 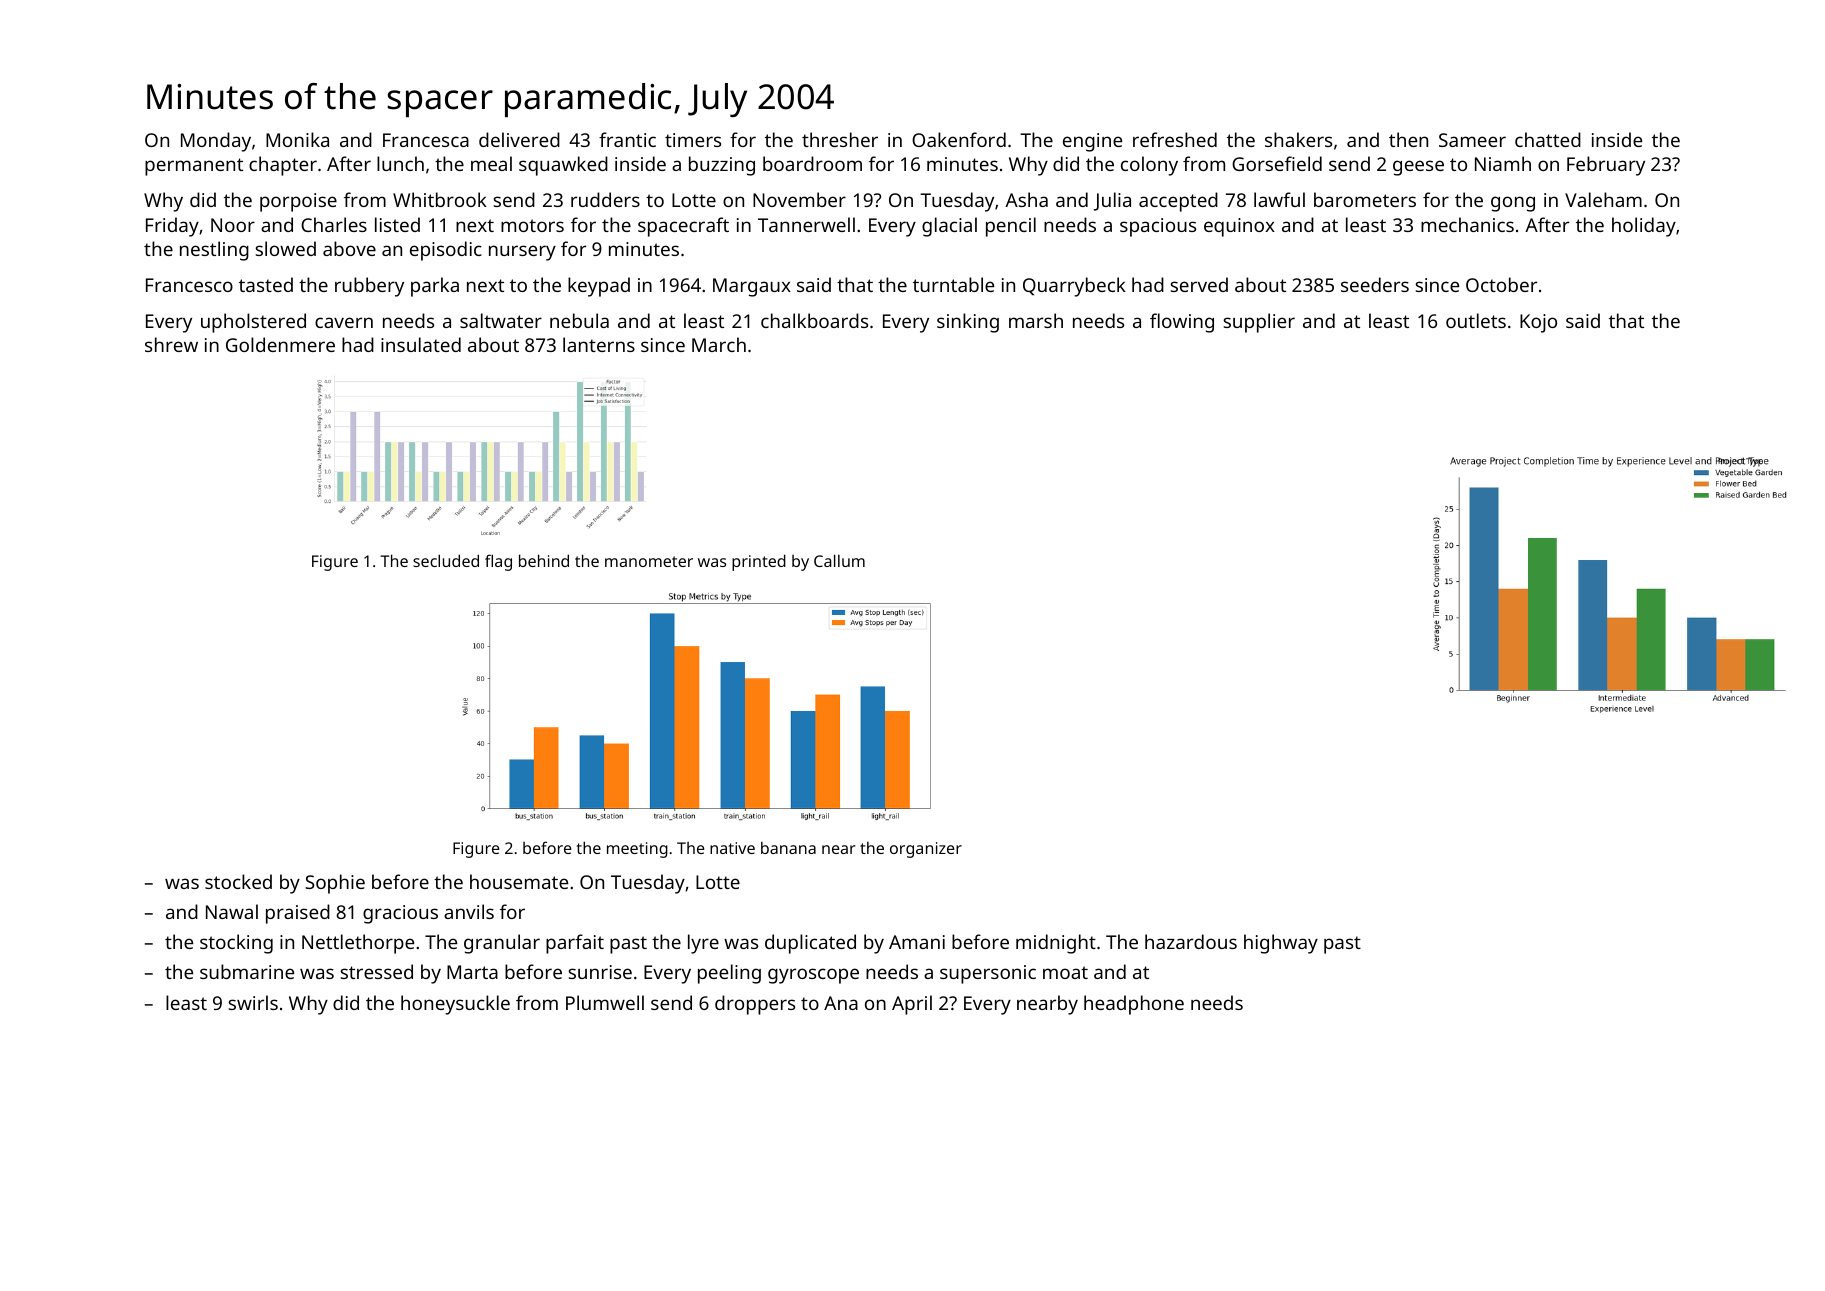 I want to click on Kojo, so click(x=1538, y=323).
